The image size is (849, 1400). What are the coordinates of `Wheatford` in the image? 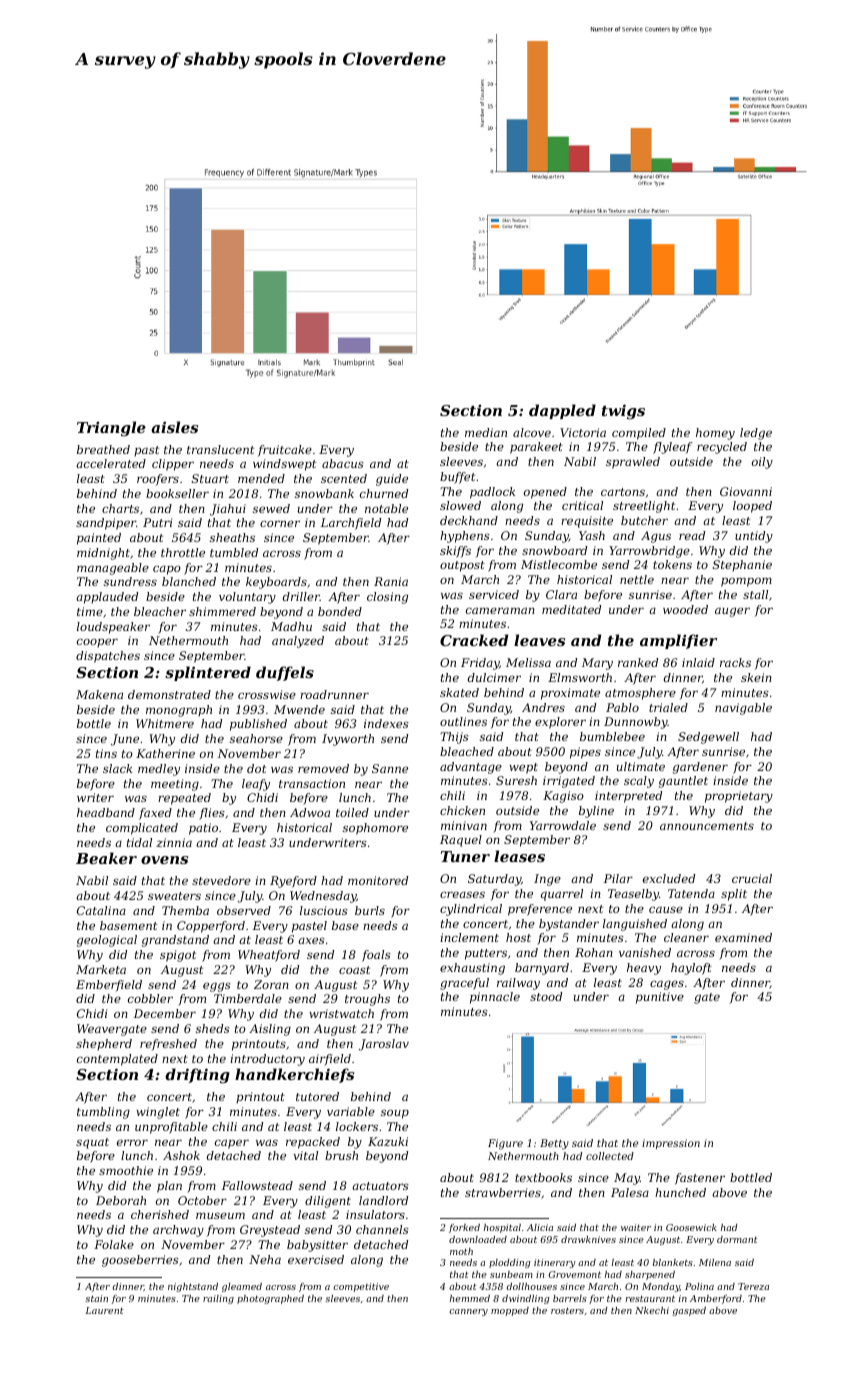 It's located at (269, 956).
